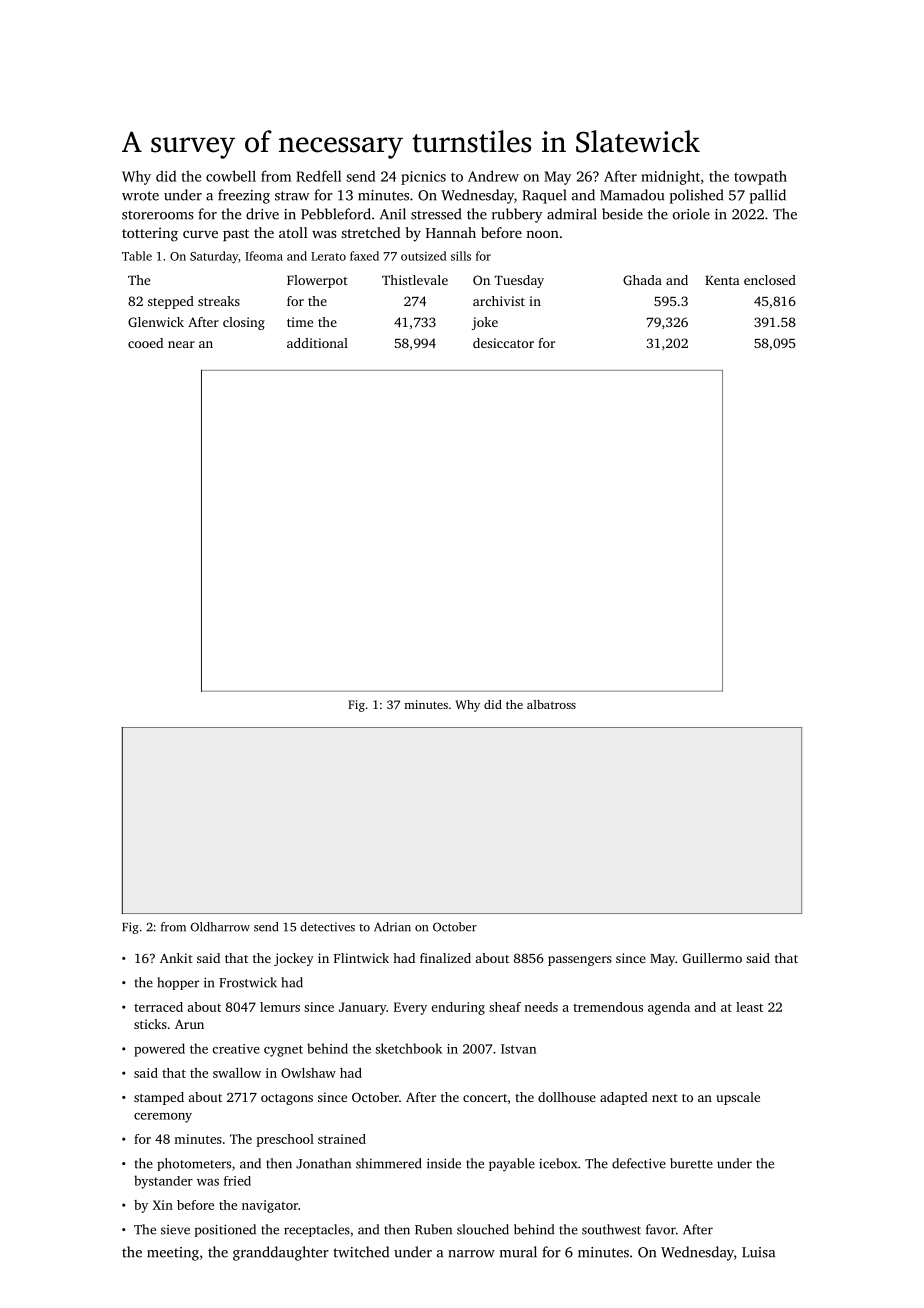 Image resolution: width=924 pixels, height=1308 pixels. I want to click on albatross, so click(551, 704).
